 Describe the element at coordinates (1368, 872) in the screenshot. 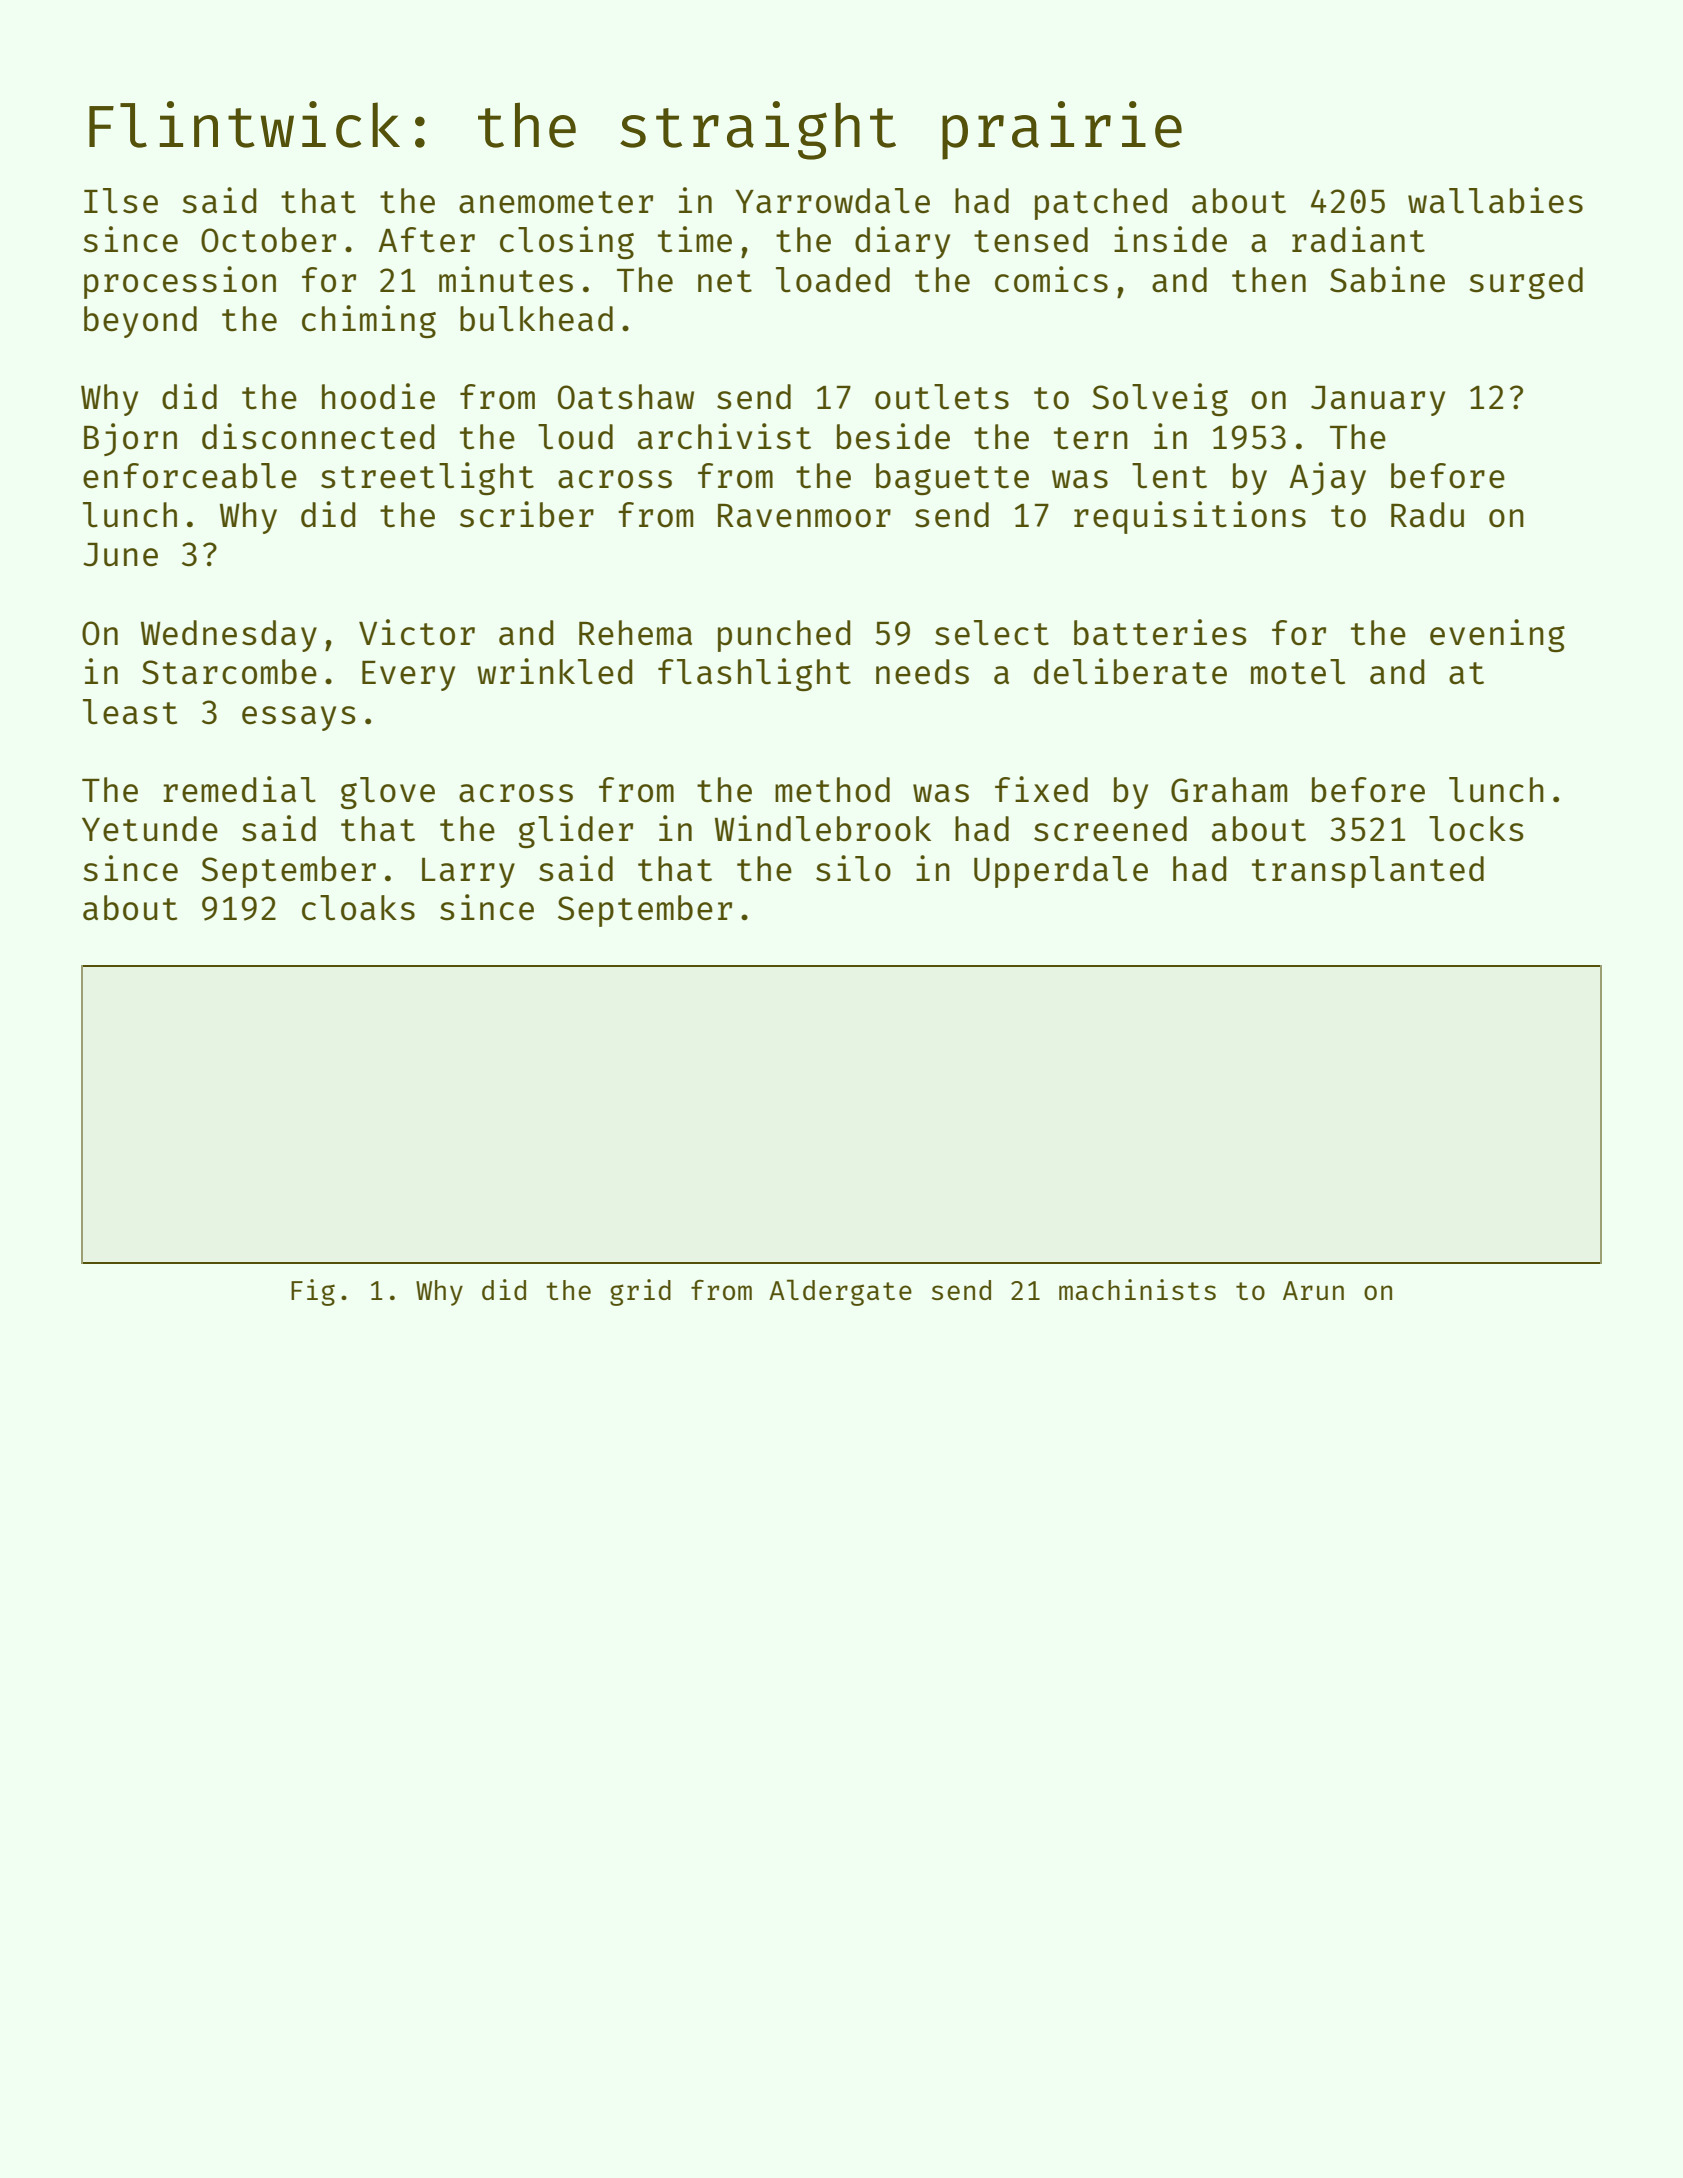

I see `transplanted` at that location.
